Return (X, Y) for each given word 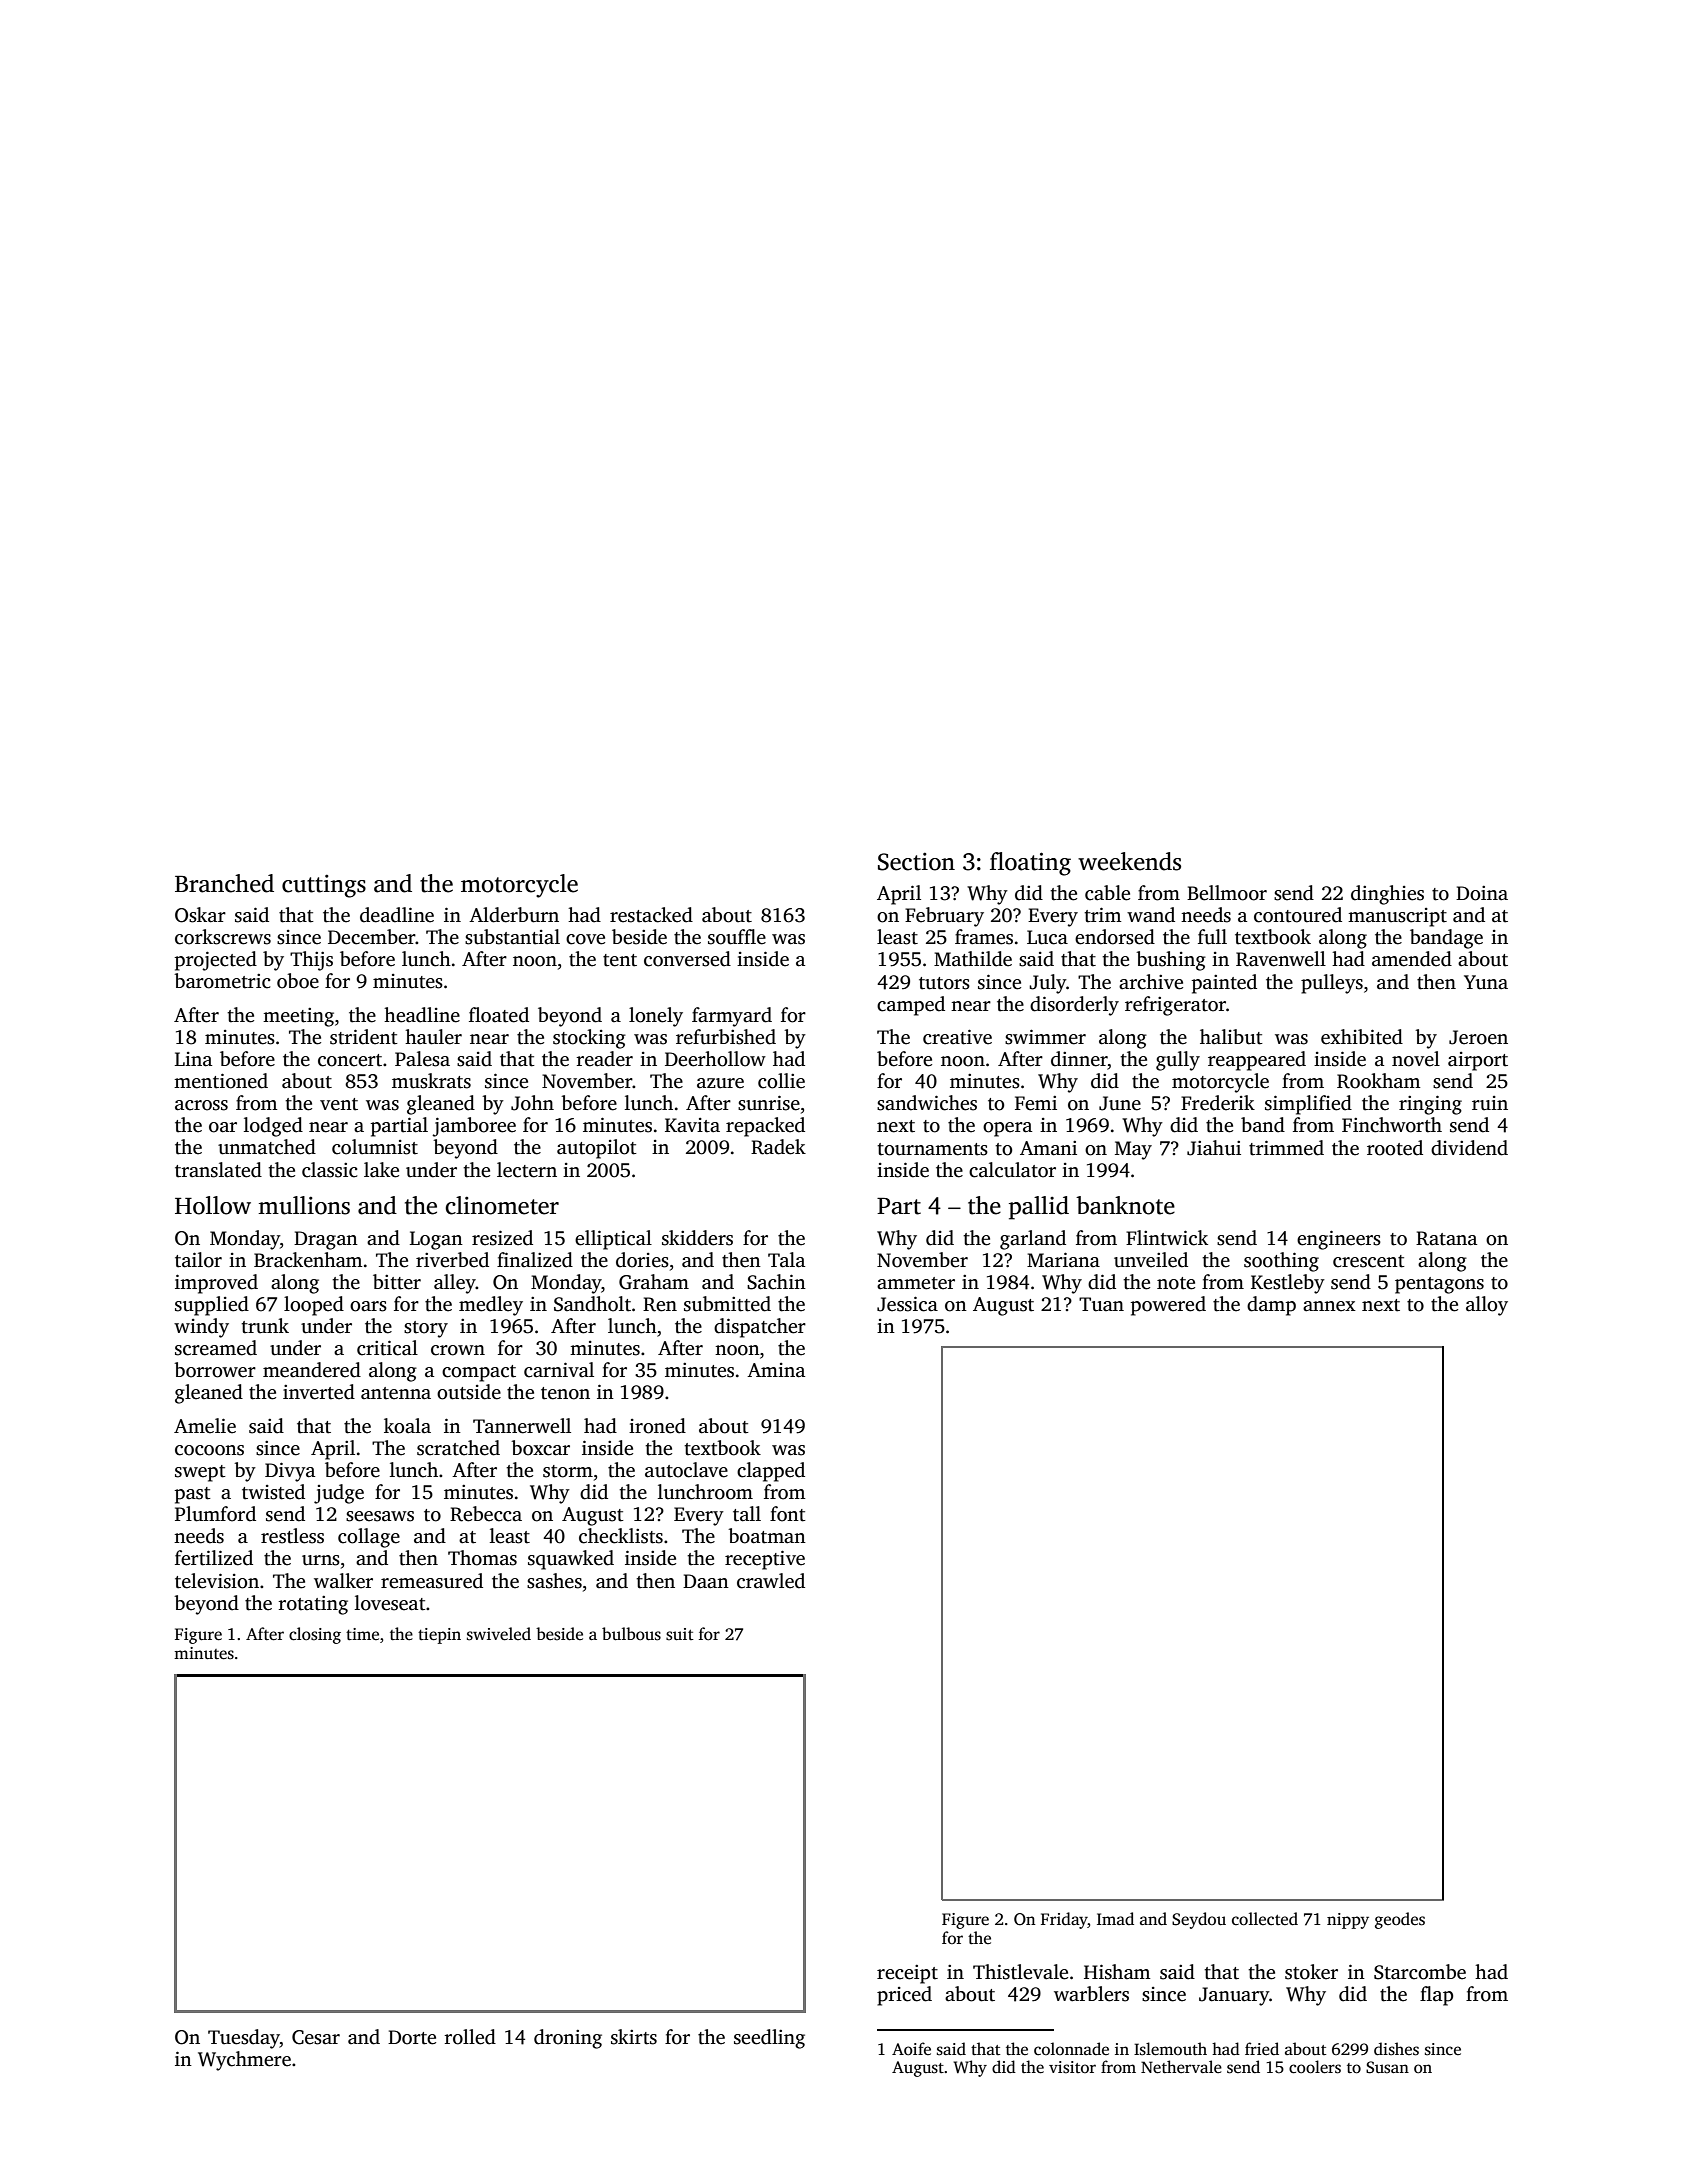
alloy (1487, 1306)
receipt (907, 1974)
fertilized (214, 1558)
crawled (771, 1581)
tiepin (439, 1636)
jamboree (474, 1127)
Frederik (1218, 1103)
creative (957, 1037)
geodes (1400, 1920)
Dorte (412, 2037)
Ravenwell (1281, 959)
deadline (397, 915)
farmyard (732, 1017)
